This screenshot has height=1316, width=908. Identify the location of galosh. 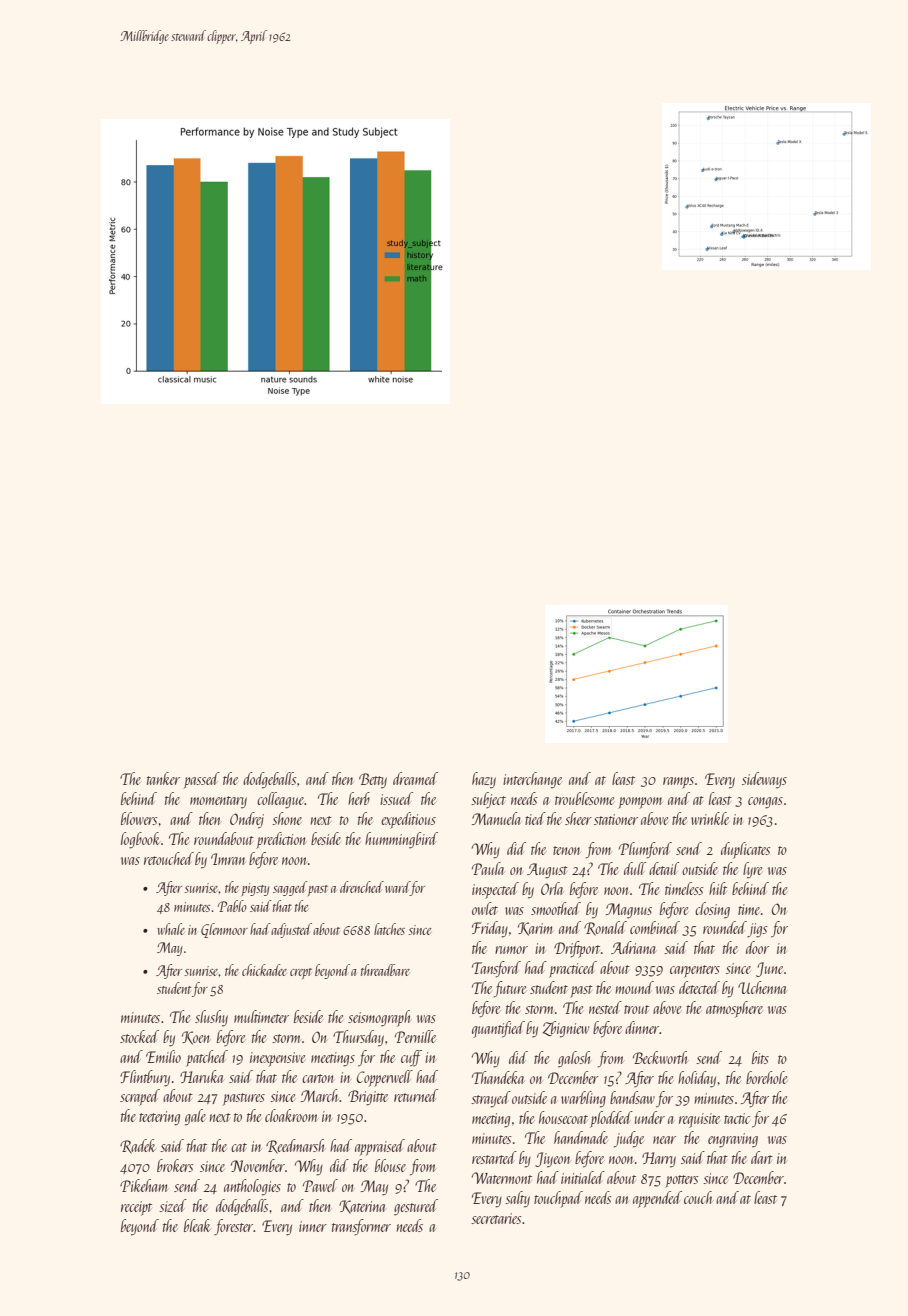
(574, 1059).
